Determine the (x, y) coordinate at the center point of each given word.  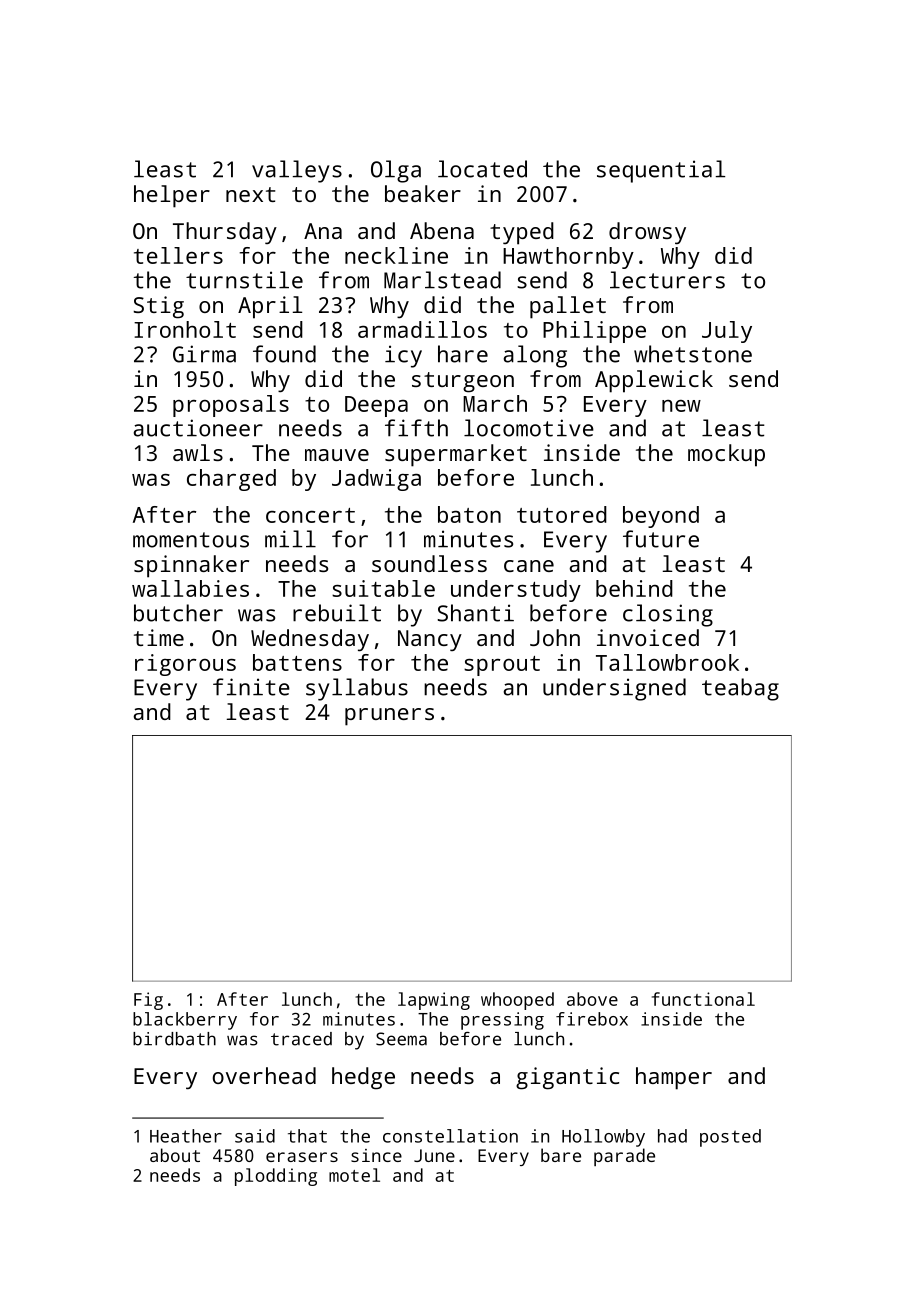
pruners (389, 717)
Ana (323, 231)
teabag (740, 689)
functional (703, 999)
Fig (148, 1001)
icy (403, 356)
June (434, 1155)
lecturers (667, 280)
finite (251, 687)
